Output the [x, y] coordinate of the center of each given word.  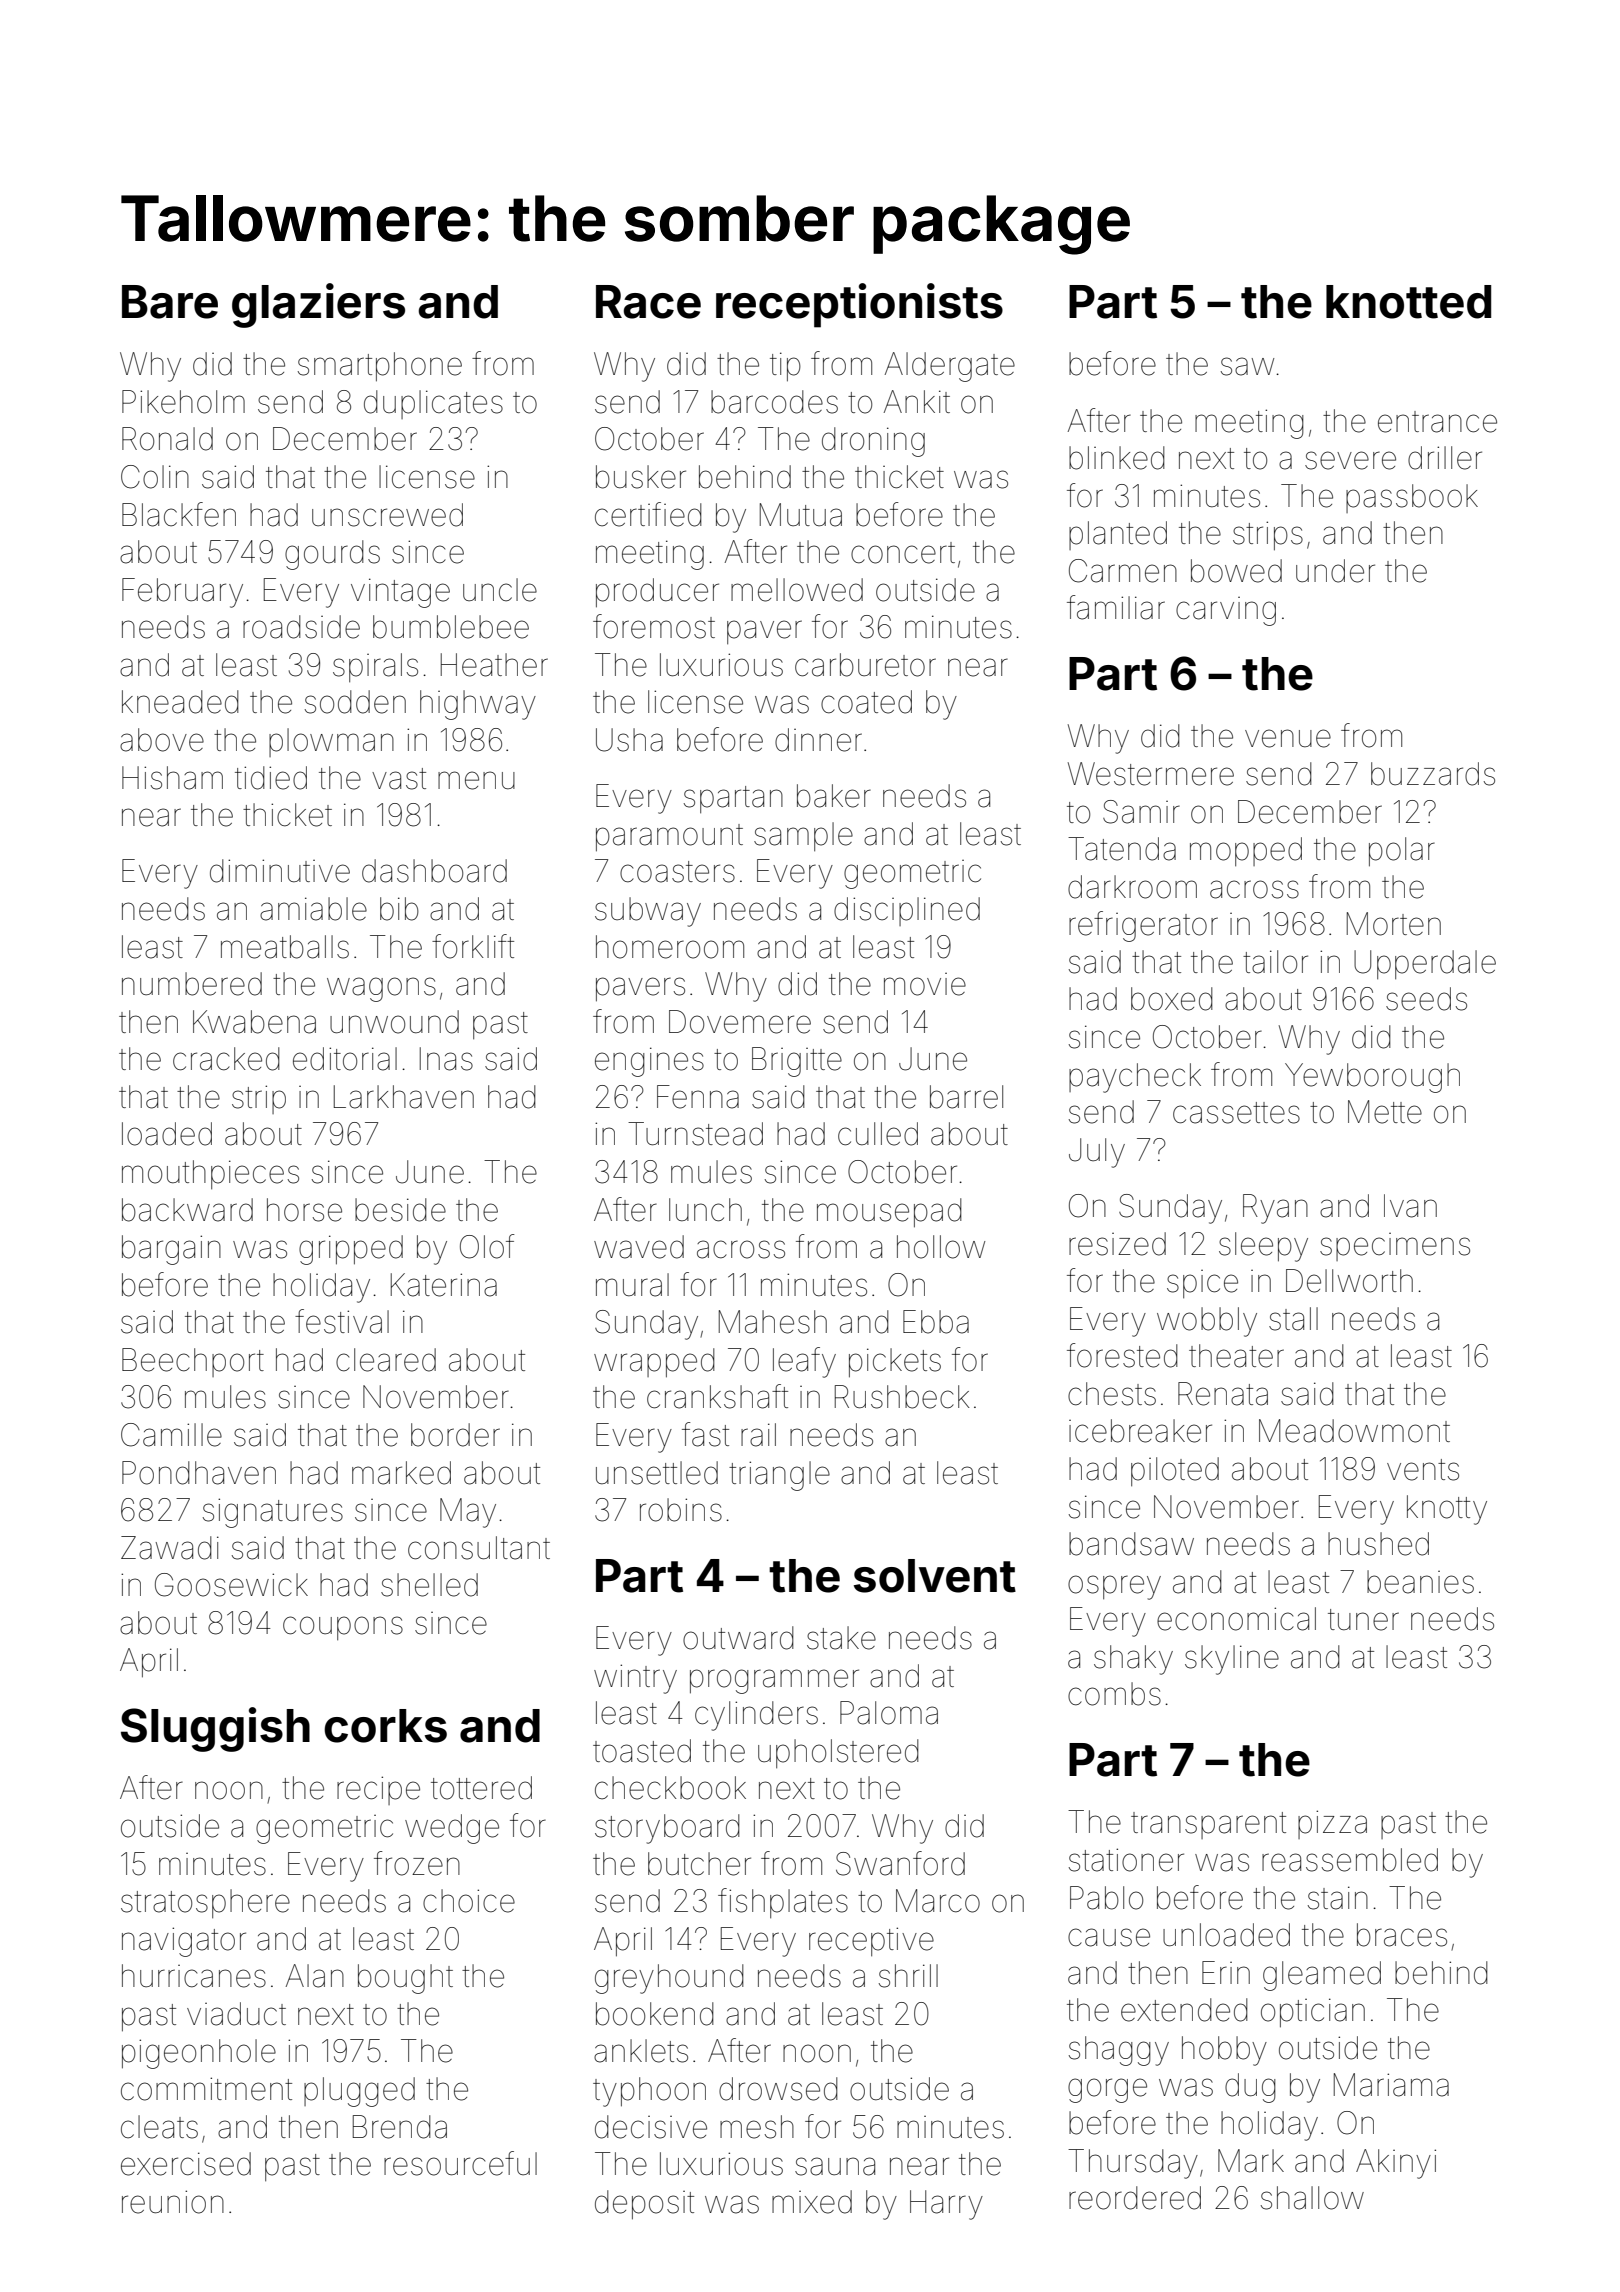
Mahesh [773, 1322]
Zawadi [170, 1548]
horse [304, 1210]
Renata [1223, 1394]
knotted [1408, 302]
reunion [173, 2202]
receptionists [859, 305]
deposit [644, 2204]
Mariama [1391, 2085]
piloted [1175, 1471]
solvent [935, 1576]
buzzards [1433, 774]
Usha [629, 740]
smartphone [380, 366]
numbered [192, 984]
